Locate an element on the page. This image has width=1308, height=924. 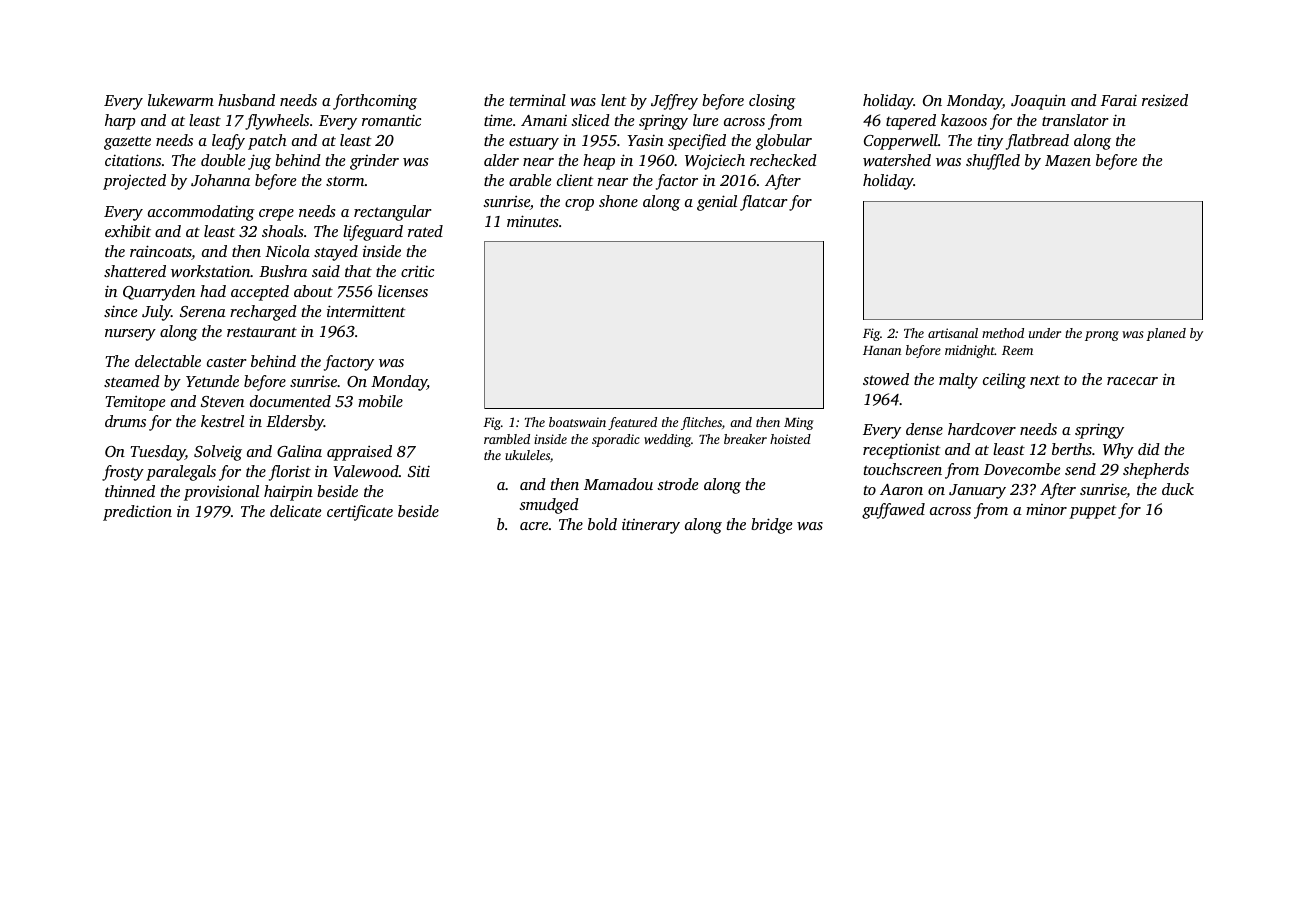
minor is located at coordinates (1046, 509).
